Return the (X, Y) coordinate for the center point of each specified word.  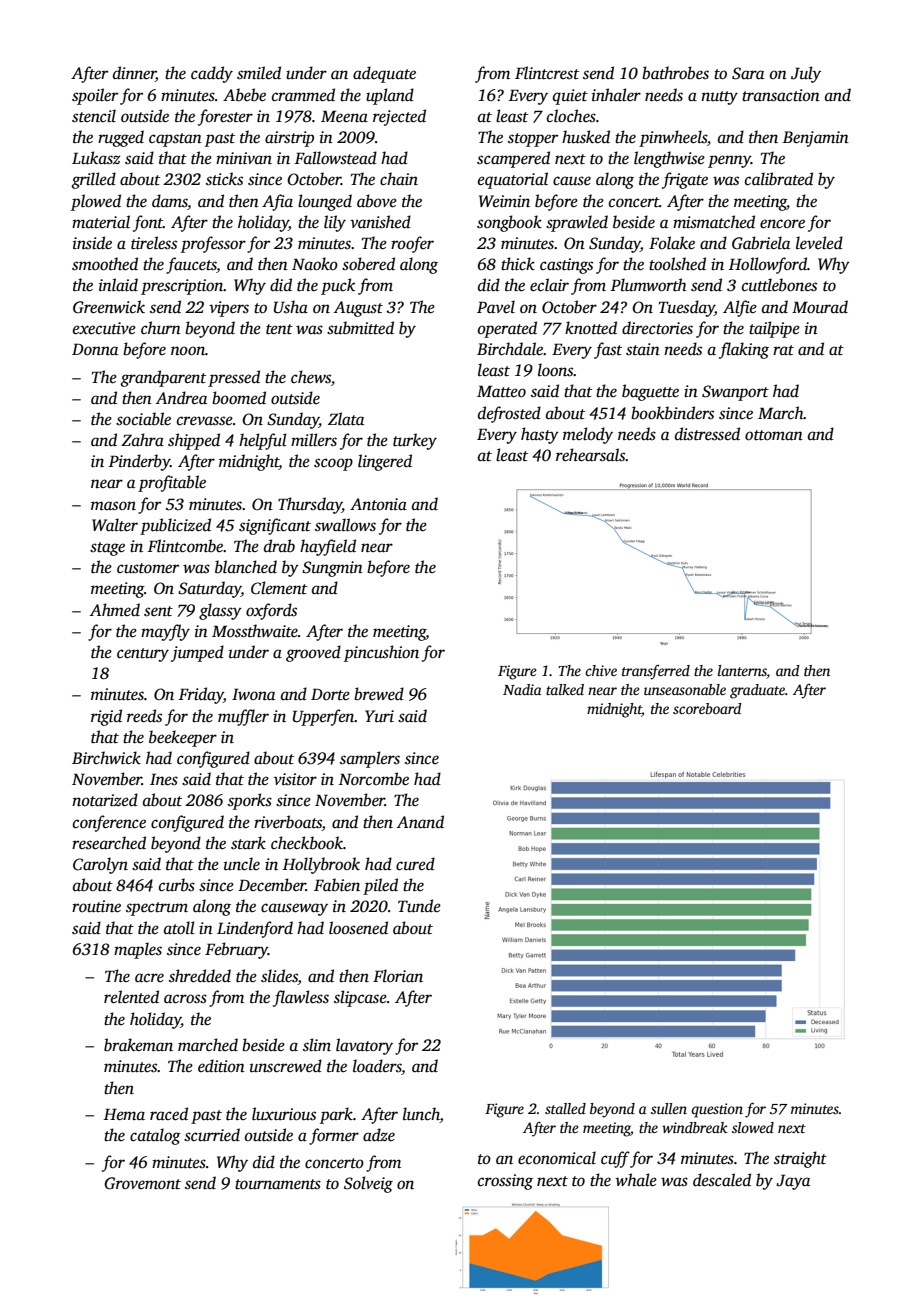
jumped (197, 653)
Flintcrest (547, 73)
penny (729, 161)
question (717, 1110)
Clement (279, 588)
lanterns (742, 670)
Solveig (368, 1184)
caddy (212, 74)
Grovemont (142, 1183)
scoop (333, 464)
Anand (420, 822)
